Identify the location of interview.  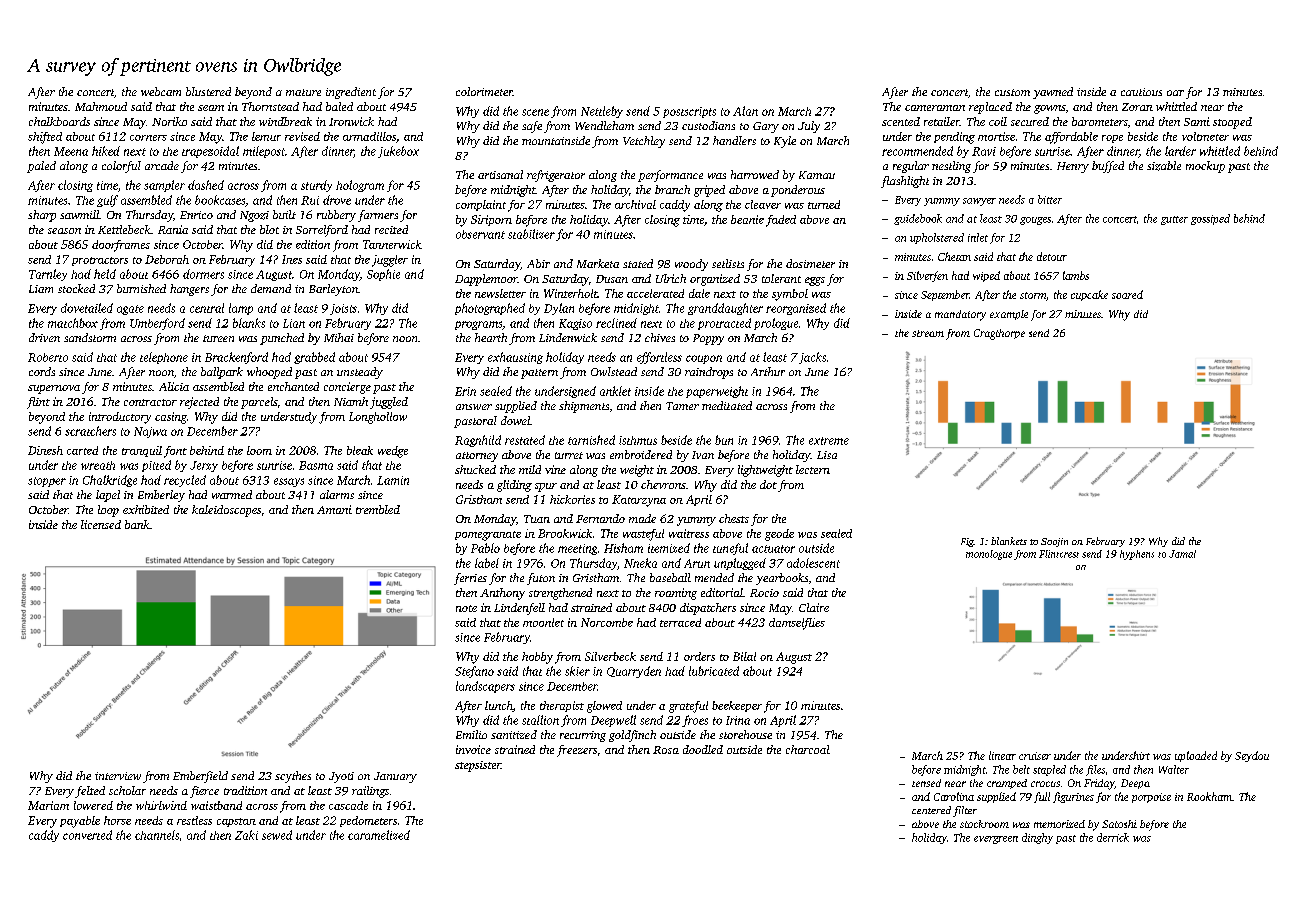
(118, 776).
